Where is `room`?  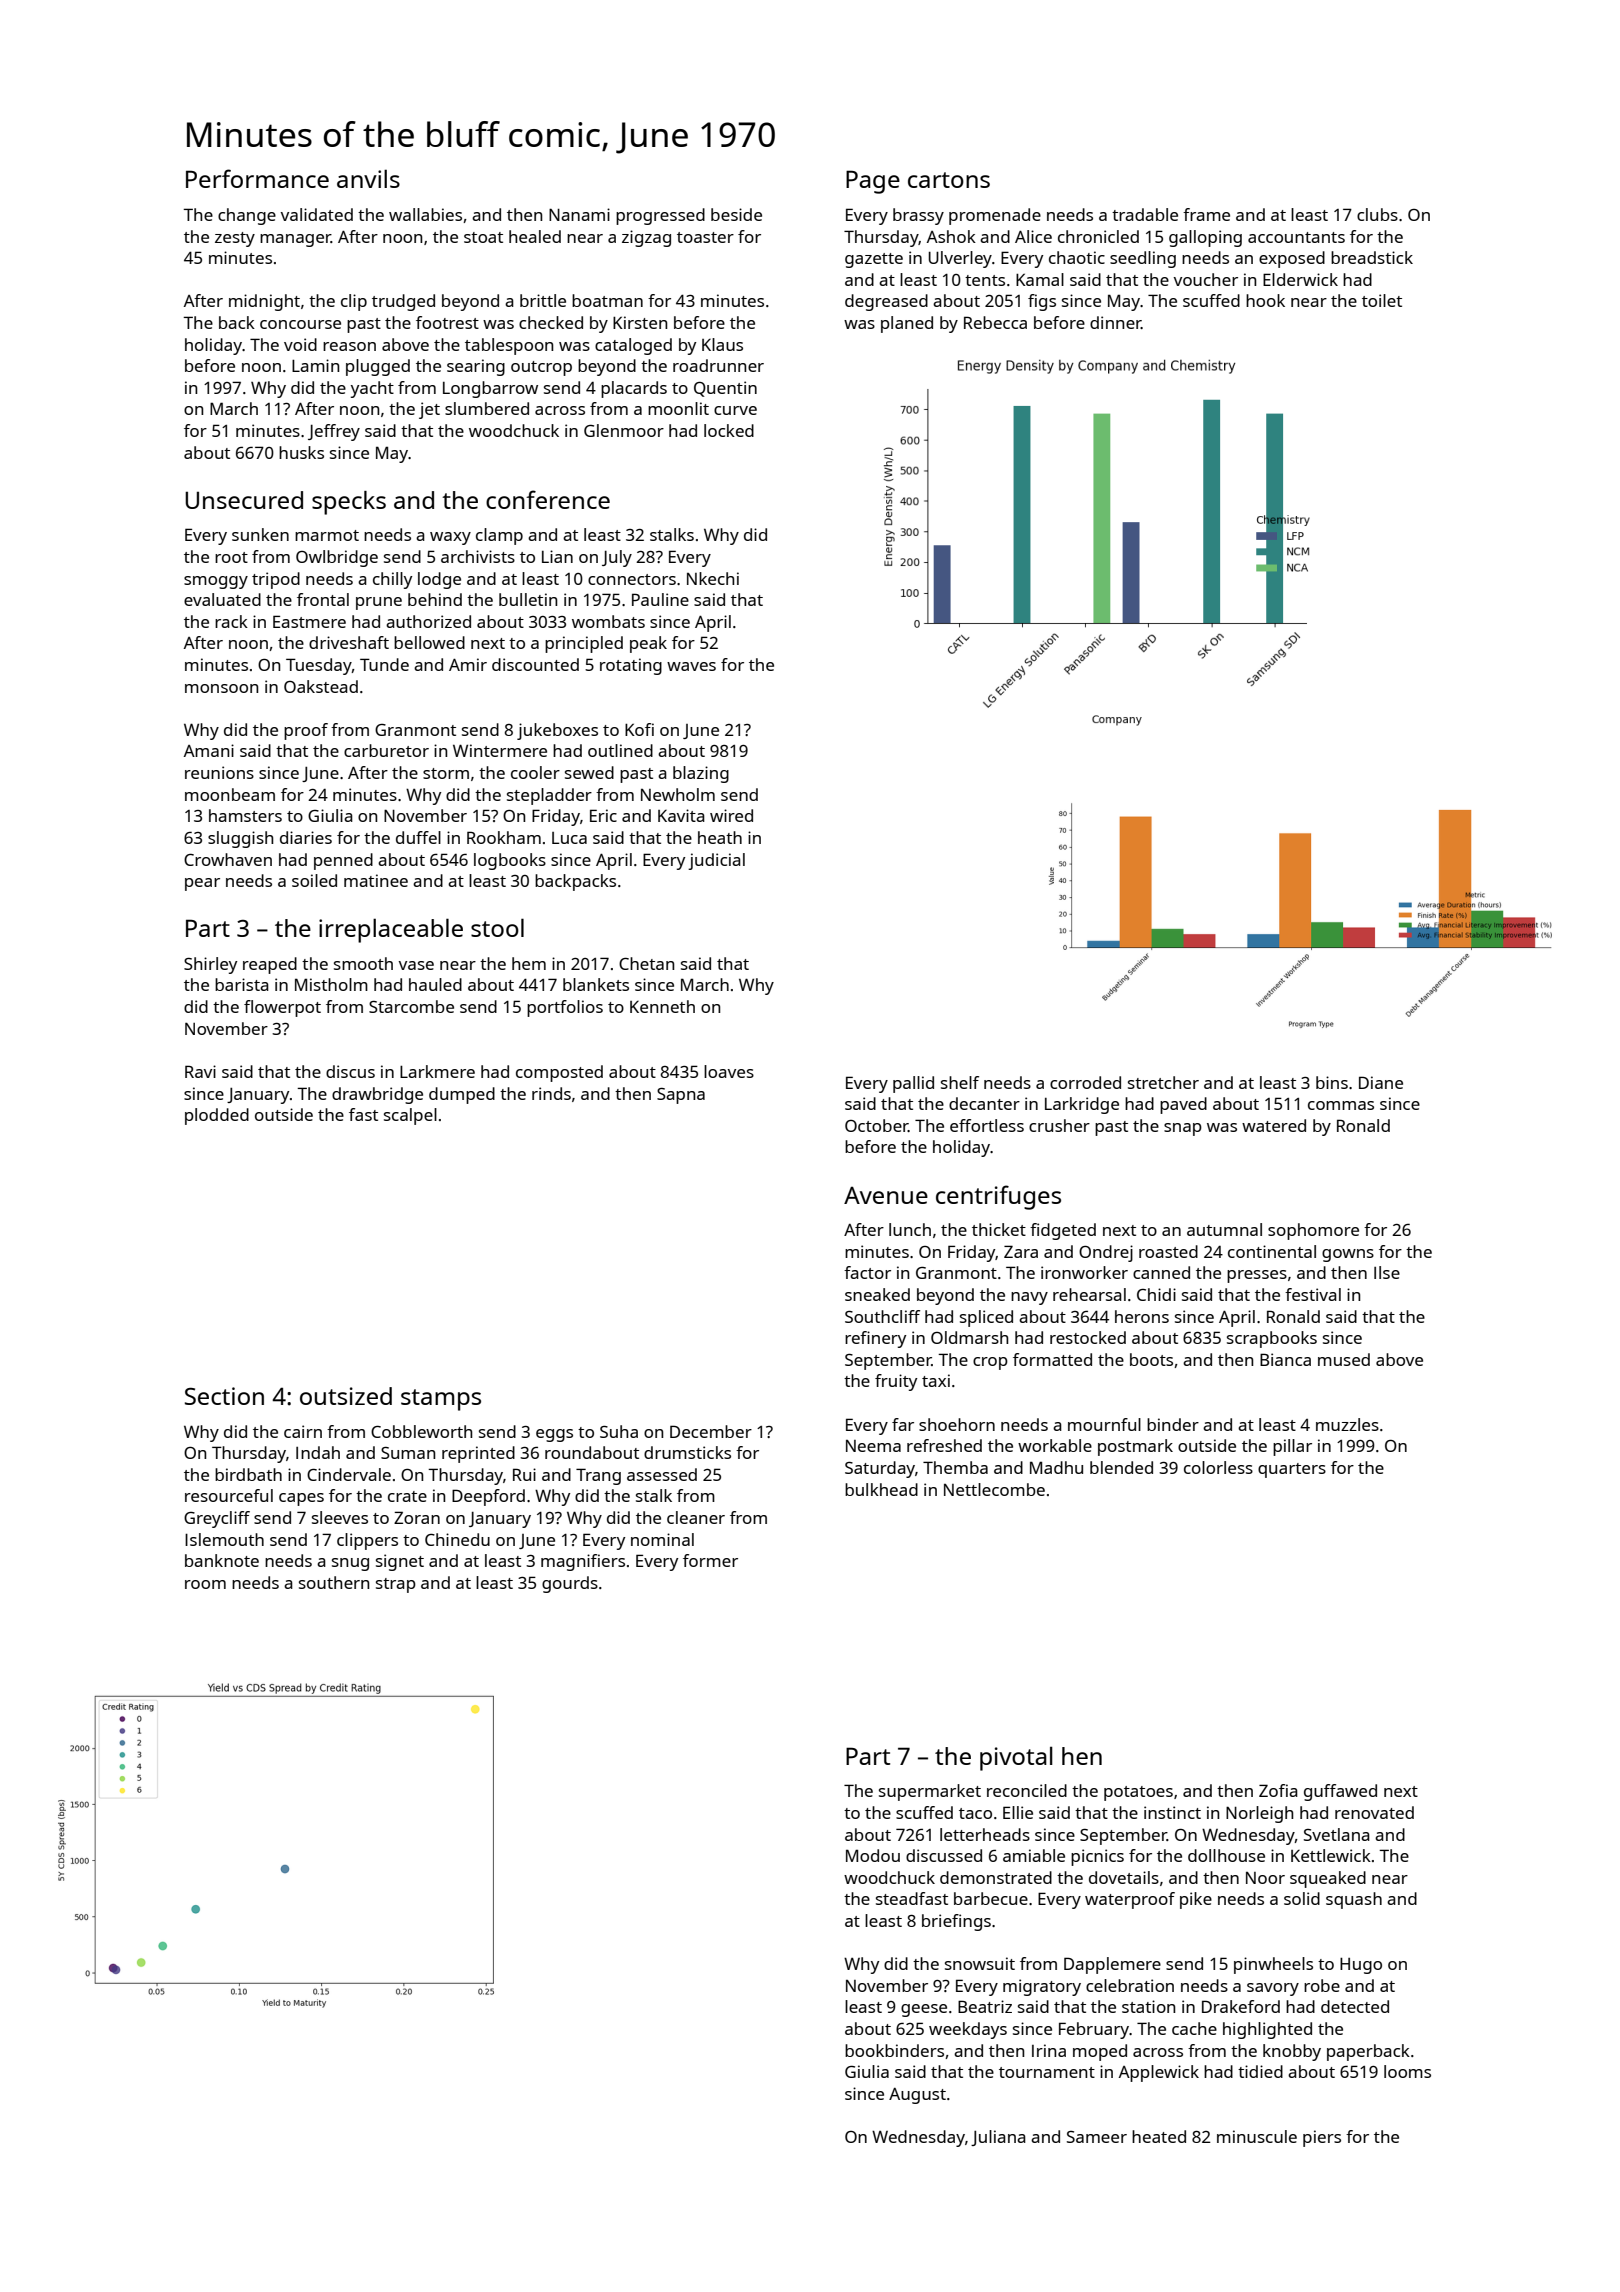
room is located at coordinates (205, 1584).
